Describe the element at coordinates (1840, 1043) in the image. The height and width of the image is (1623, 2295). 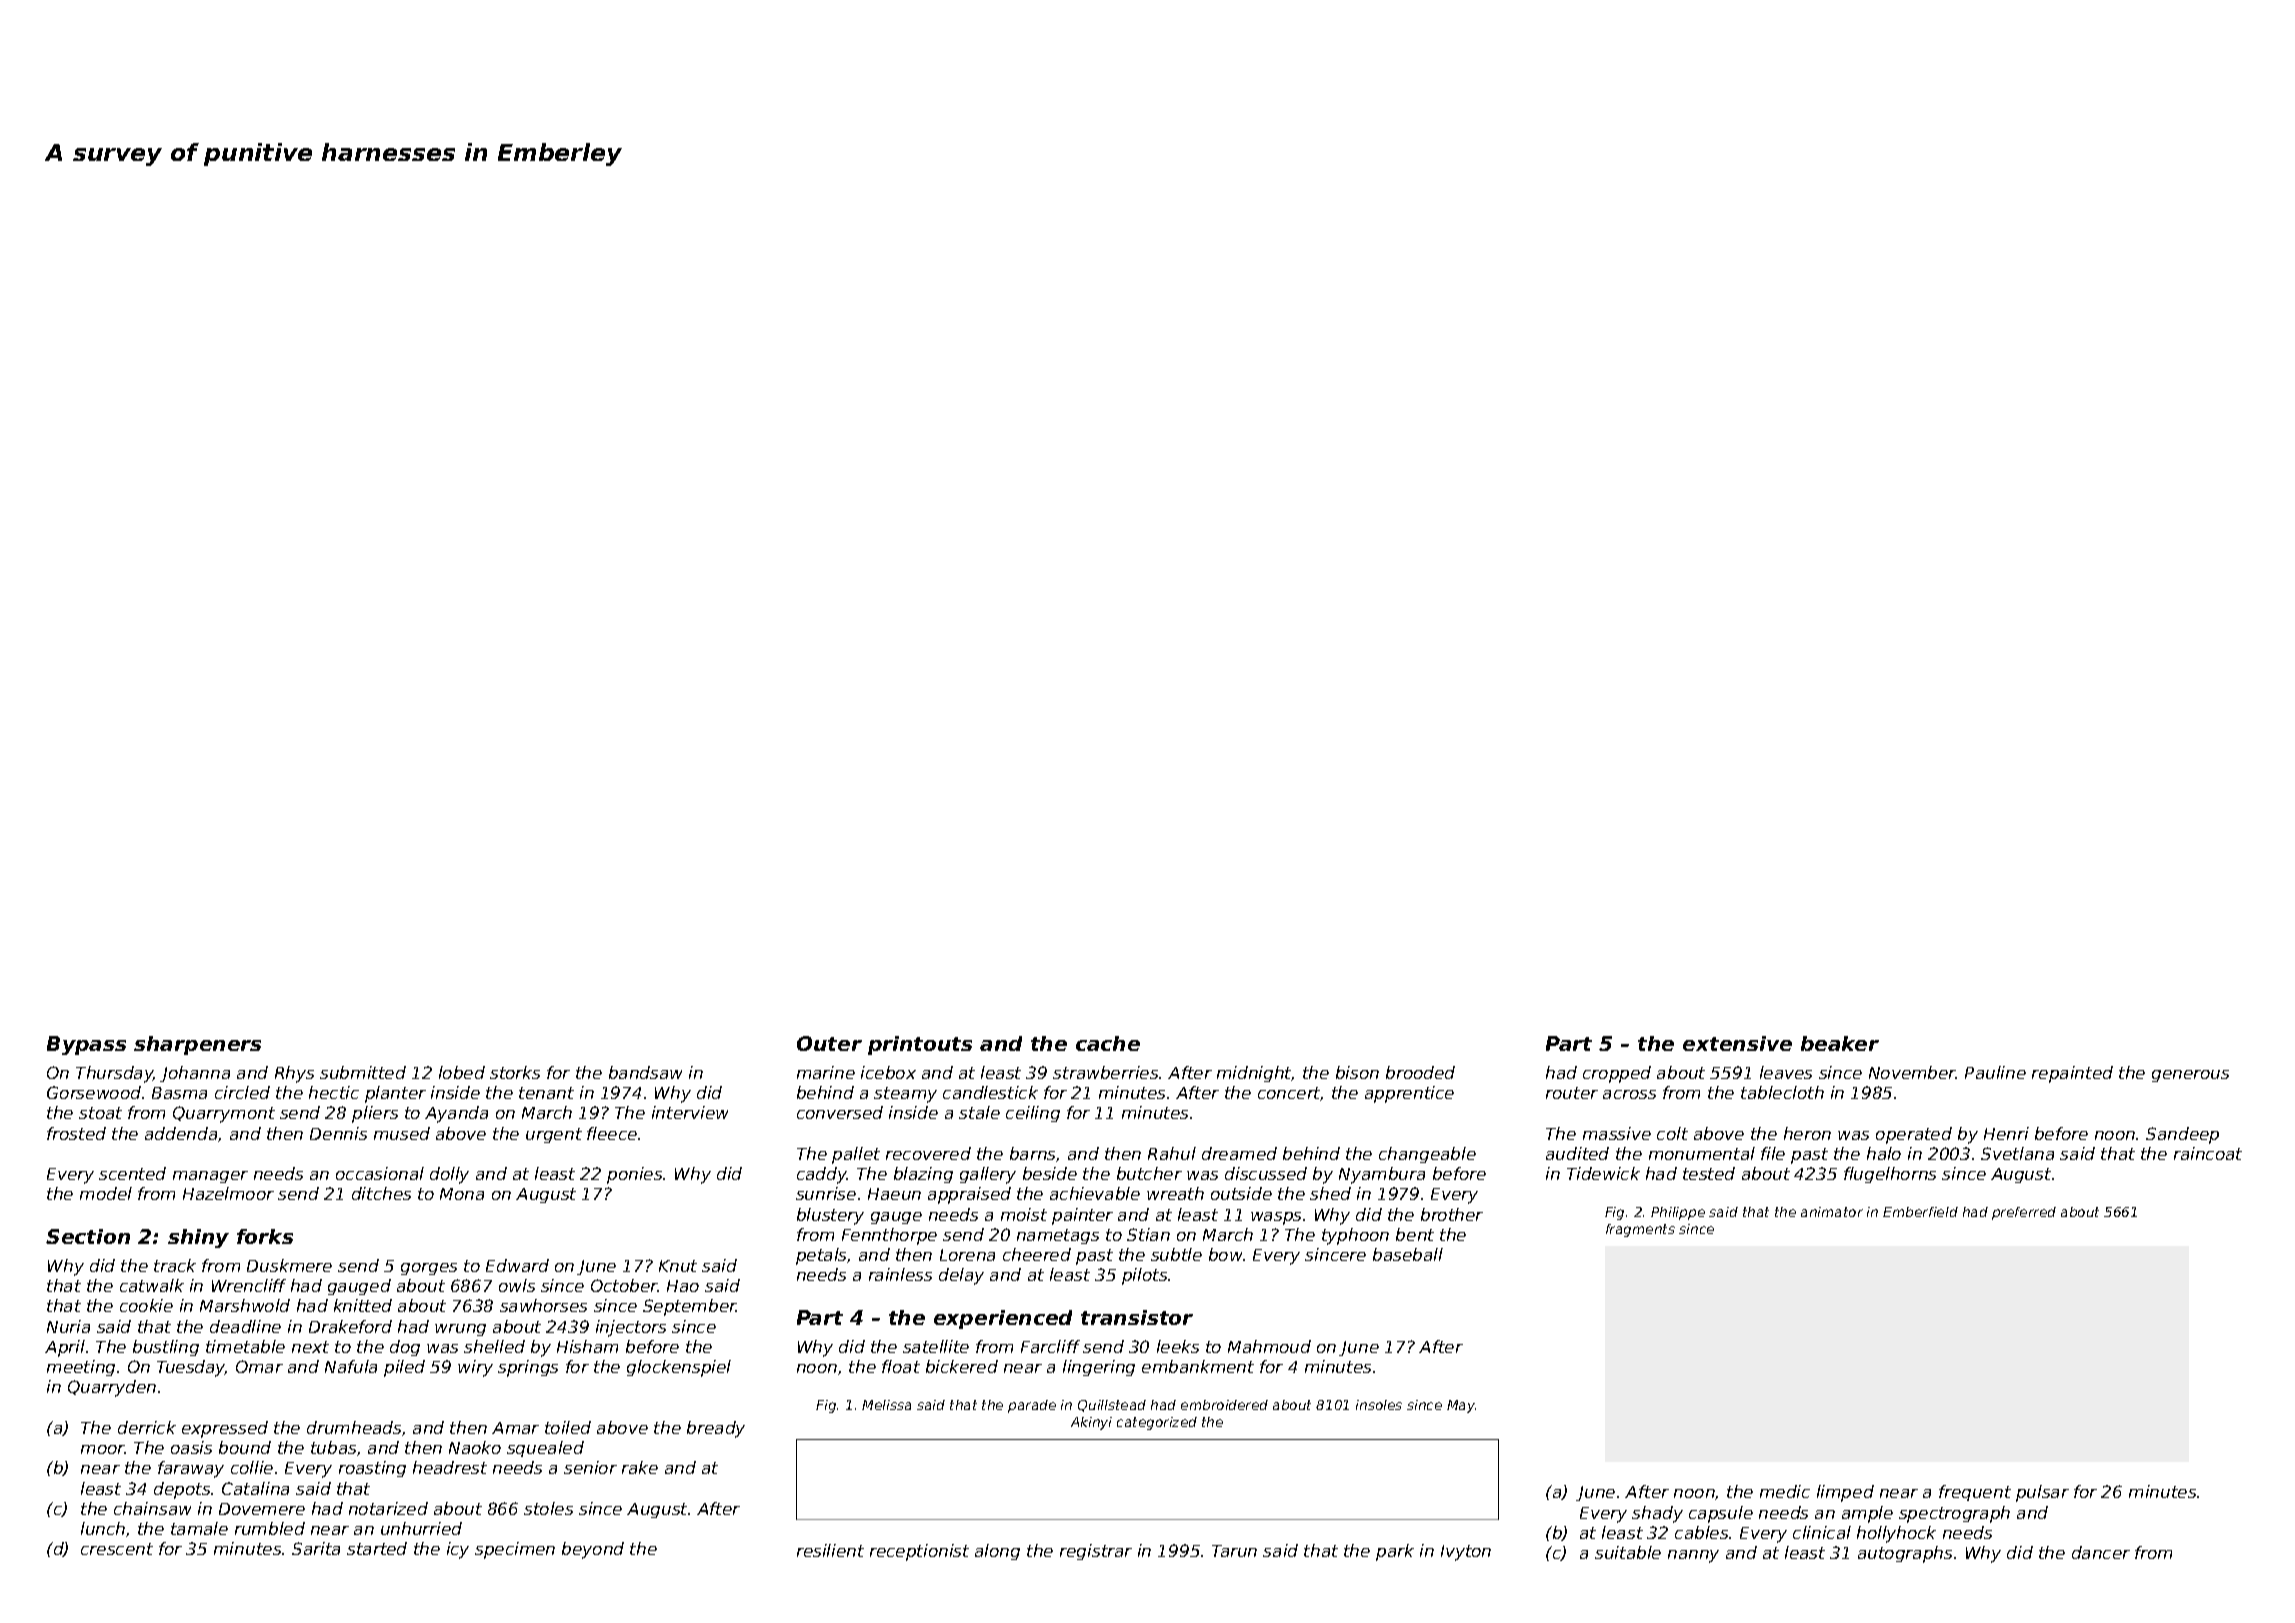
I see `beaker` at that location.
